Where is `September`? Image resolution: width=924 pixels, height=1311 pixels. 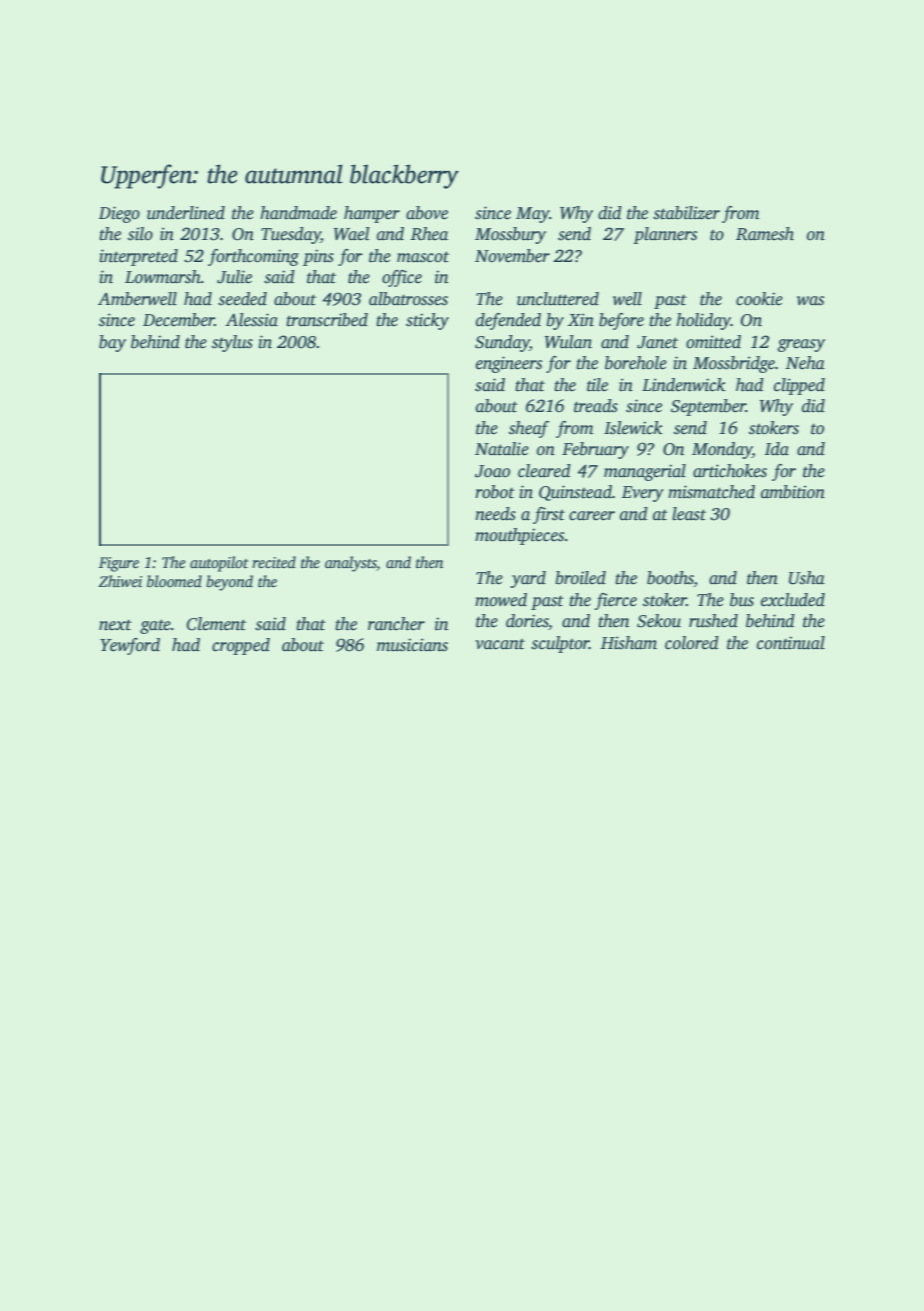
September is located at coordinates (708, 407).
